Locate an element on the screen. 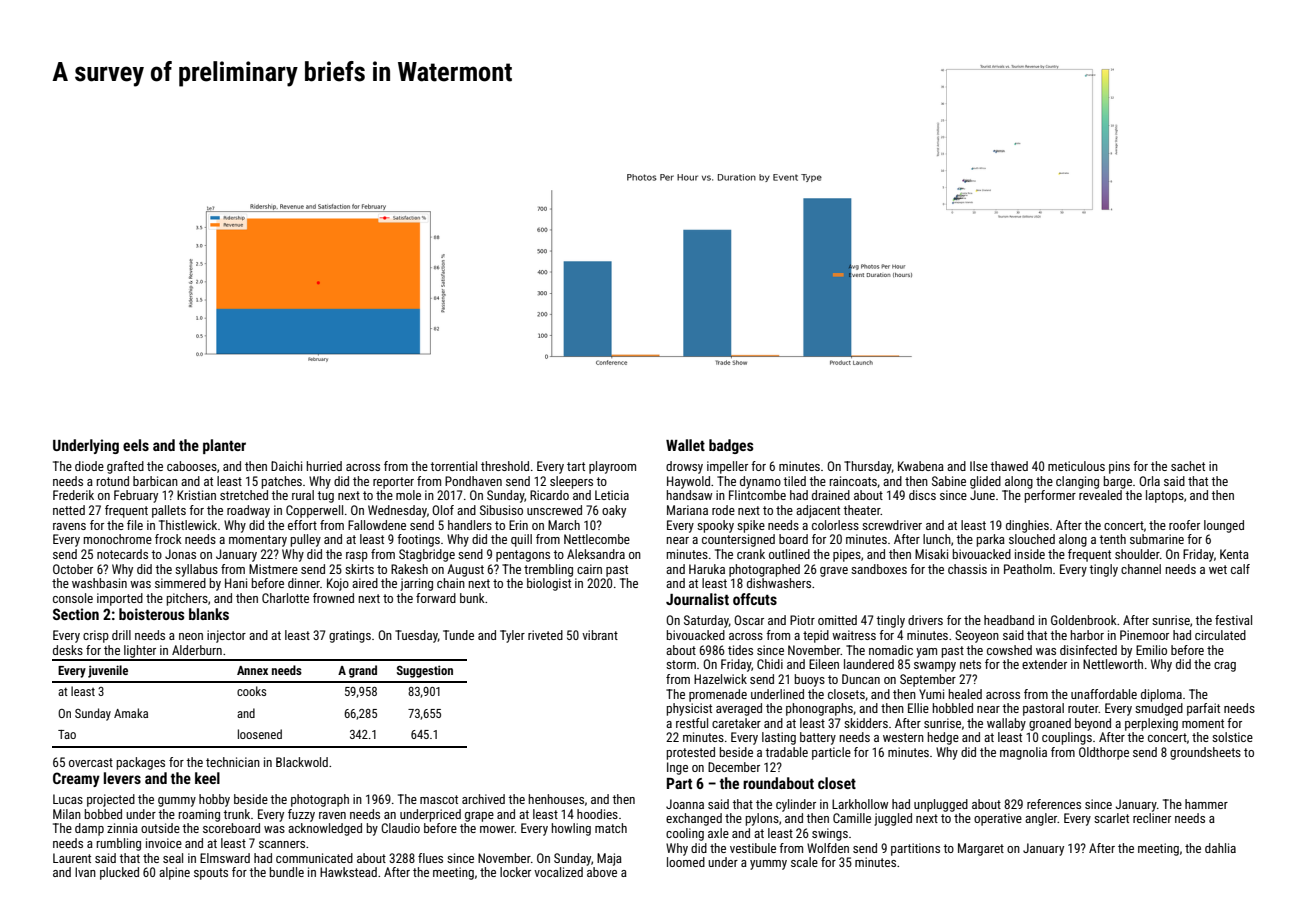 Image resolution: width=1308 pixels, height=924 pixels. Oldthorpe is located at coordinates (1104, 753).
